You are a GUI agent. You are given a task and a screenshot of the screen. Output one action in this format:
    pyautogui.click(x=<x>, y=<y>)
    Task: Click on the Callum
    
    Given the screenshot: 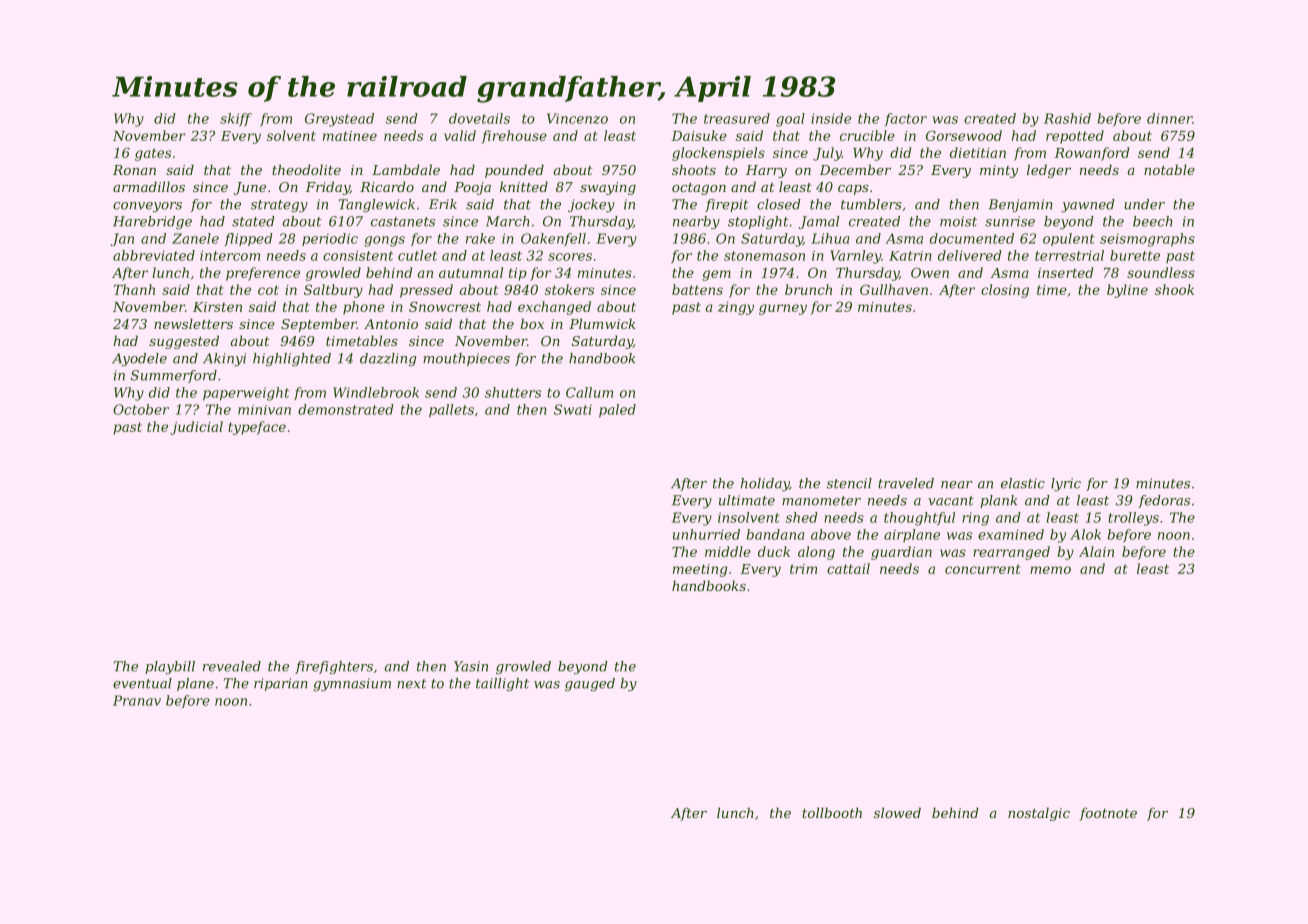 What is the action you would take?
    pyautogui.click(x=589, y=392)
